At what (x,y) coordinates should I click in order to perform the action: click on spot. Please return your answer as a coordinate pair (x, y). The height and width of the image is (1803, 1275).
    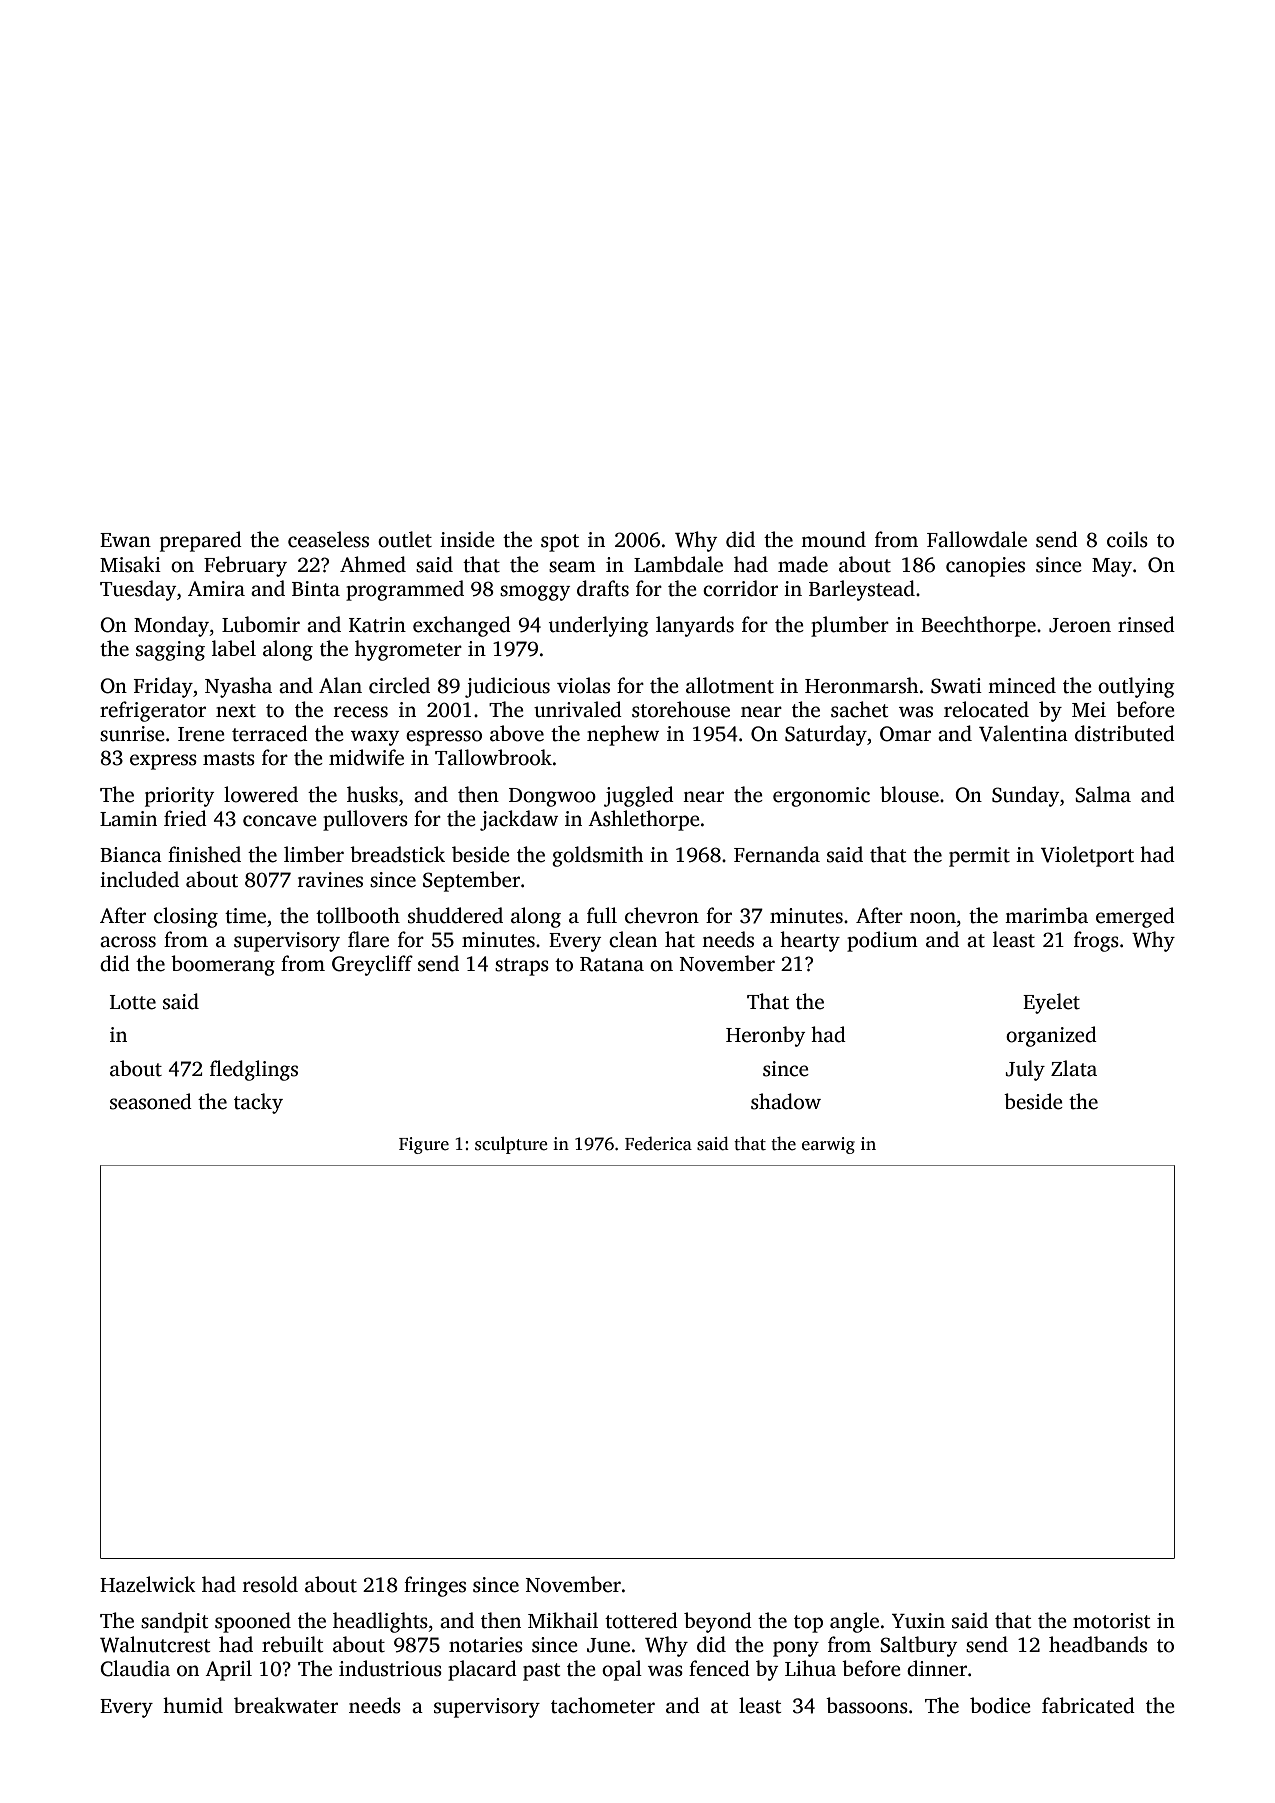
    Looking at the image, I should click on (560, 543).
